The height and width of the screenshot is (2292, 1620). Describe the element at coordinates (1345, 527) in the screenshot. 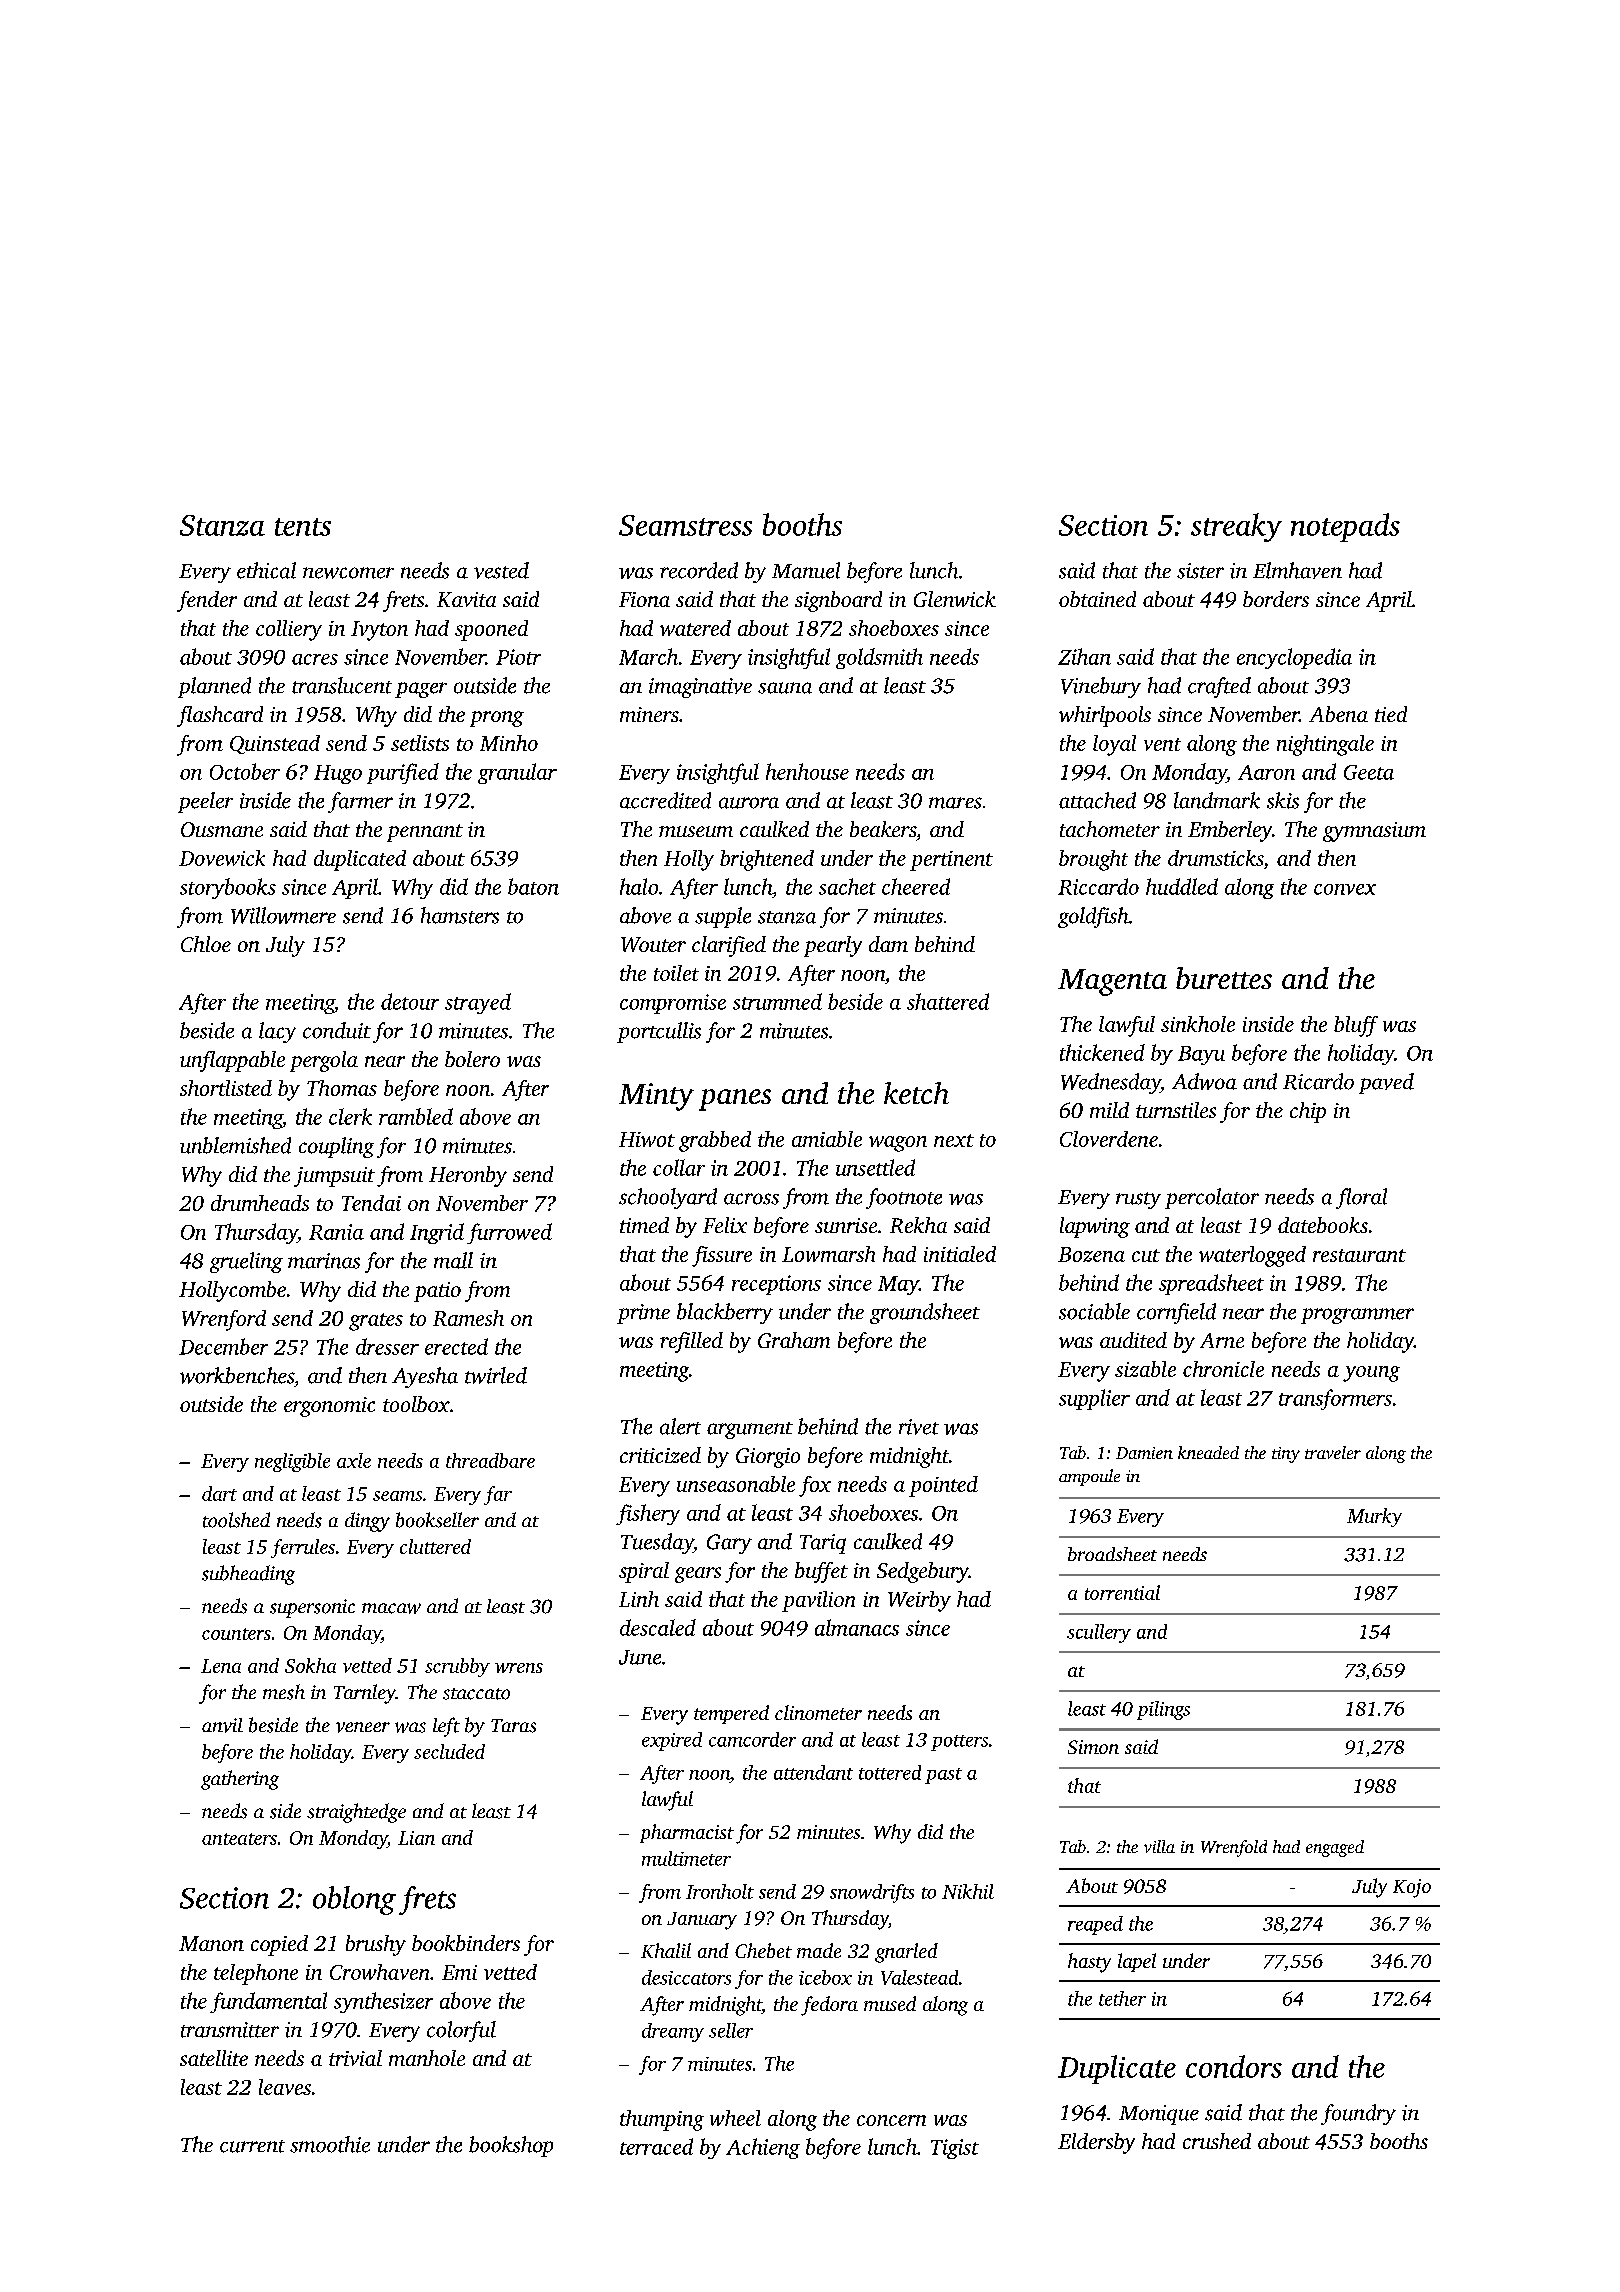

I see `notepads` at that location.
